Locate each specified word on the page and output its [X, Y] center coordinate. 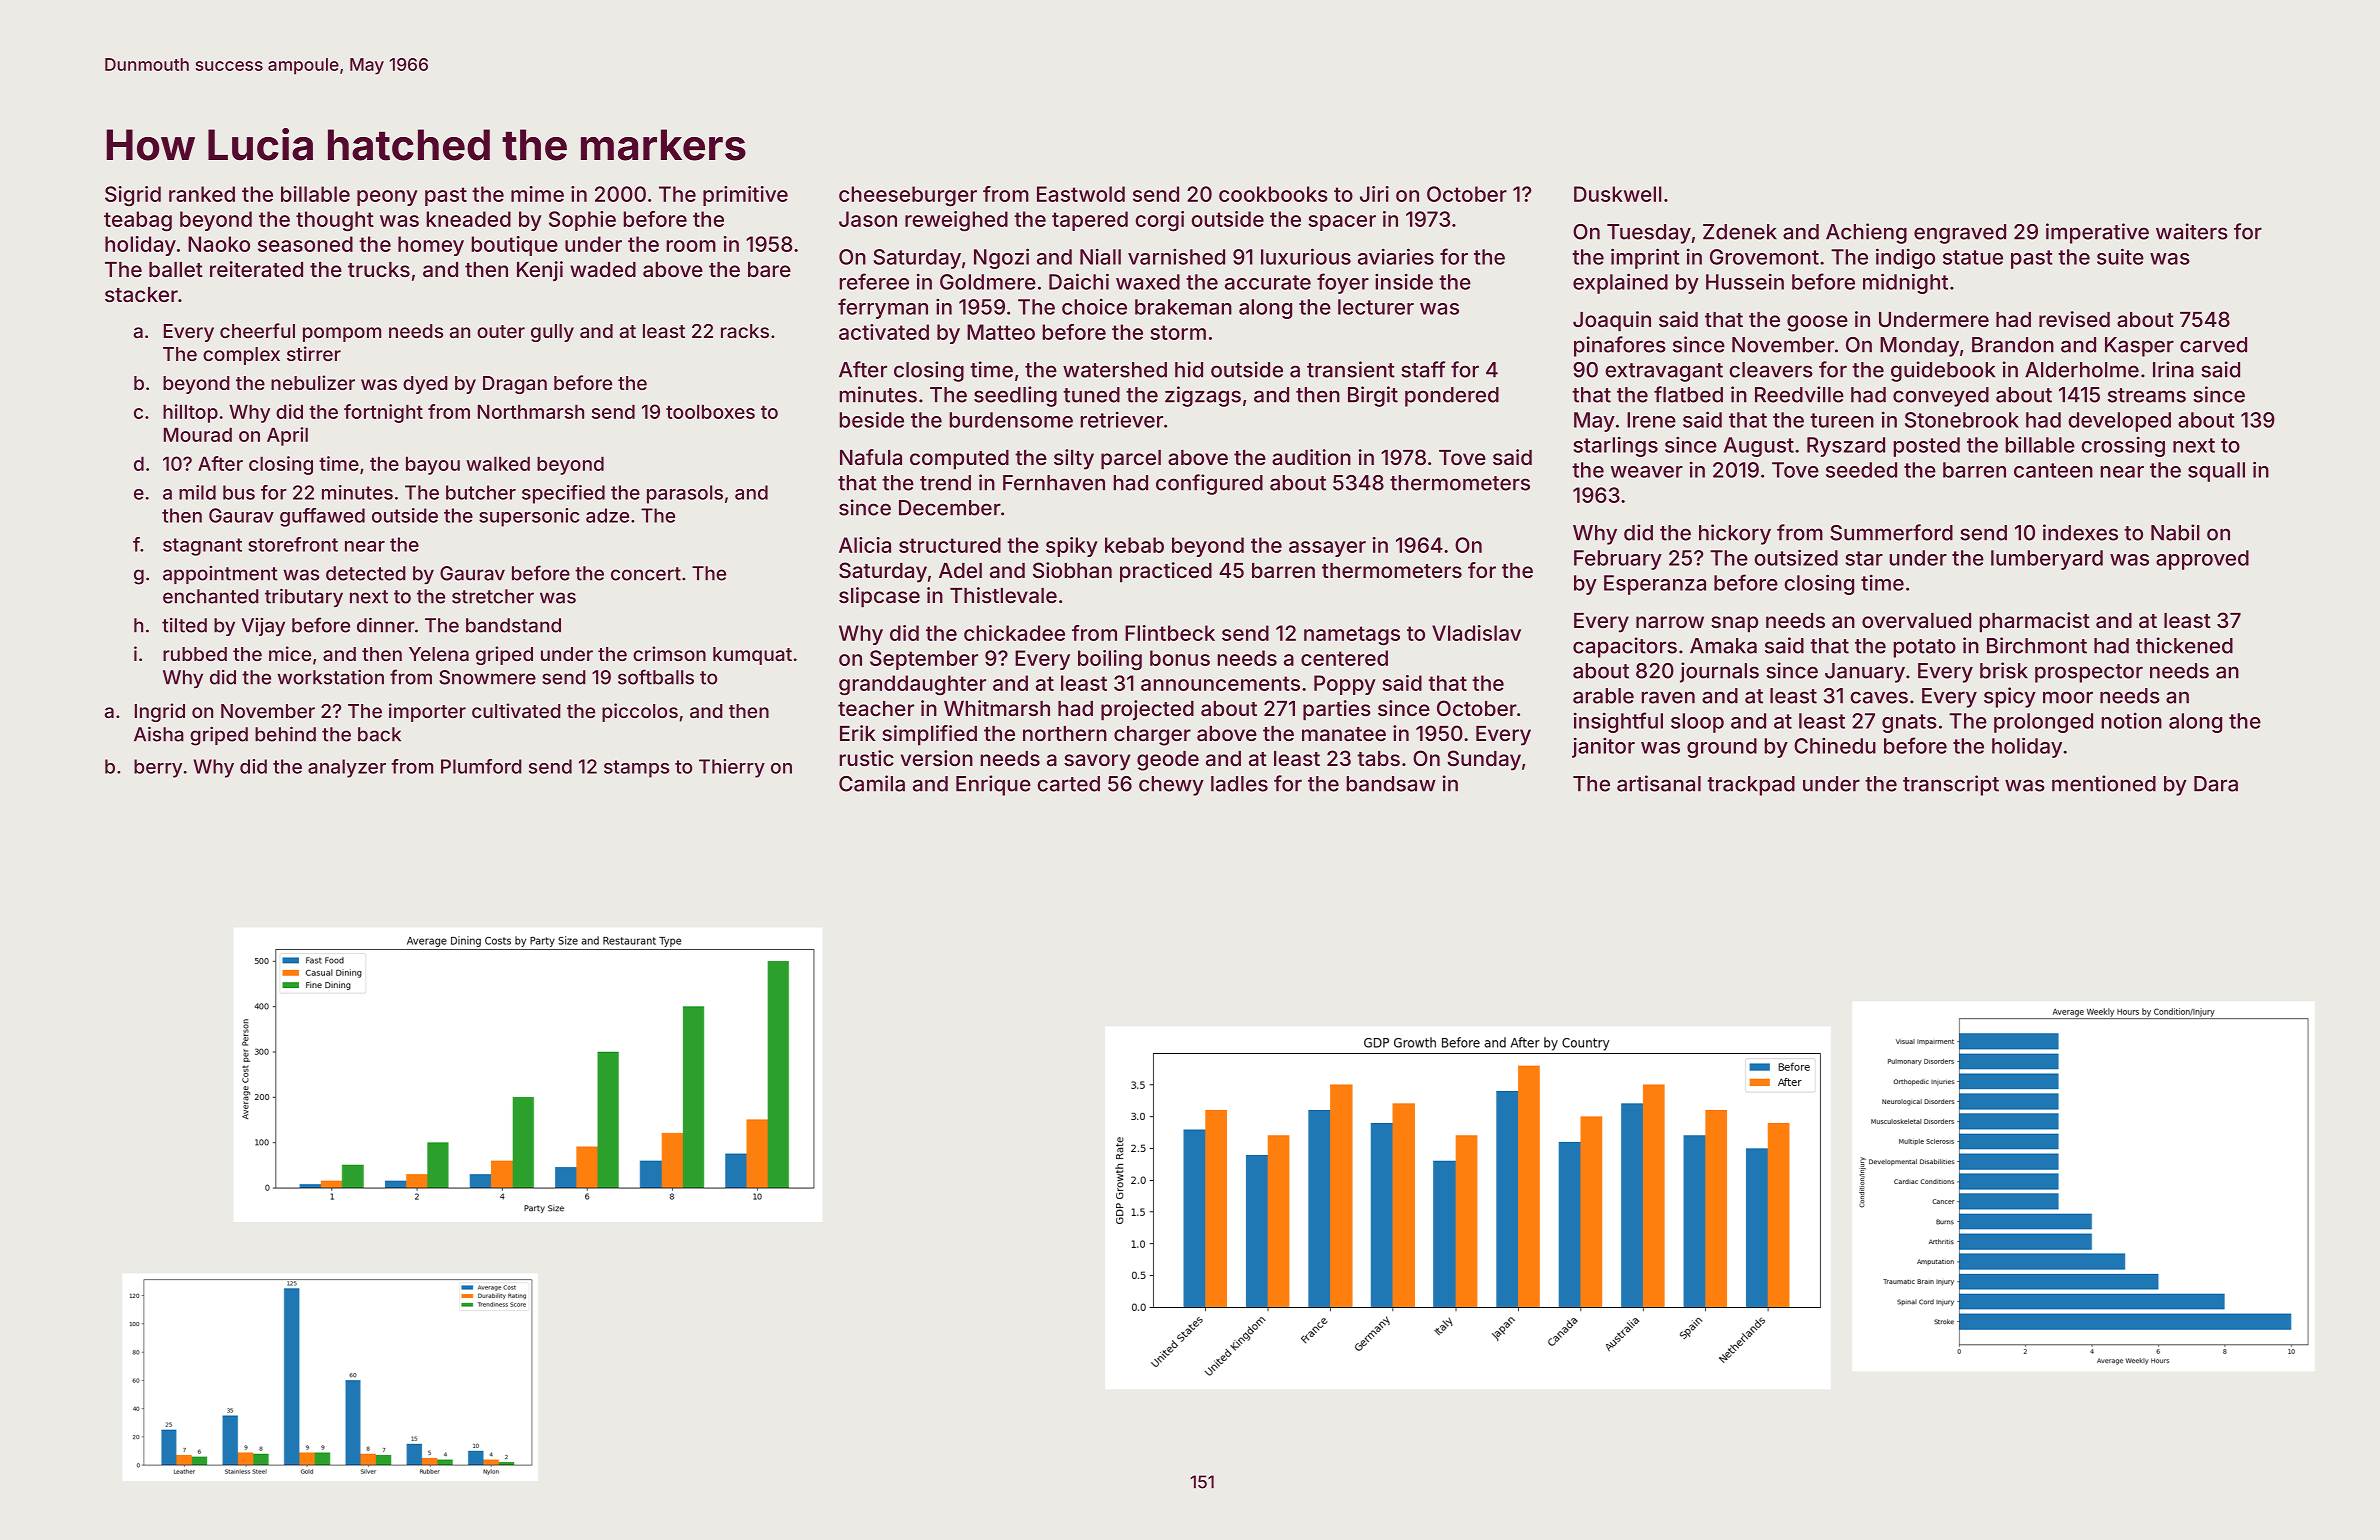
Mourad [198, 434]
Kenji [540, 271]
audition [1311, 457]
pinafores [1620, 346]
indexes [2080, 532]
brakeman [1183, 307]
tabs [1378, 758]
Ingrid [160, 712]
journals [1719, 672]
